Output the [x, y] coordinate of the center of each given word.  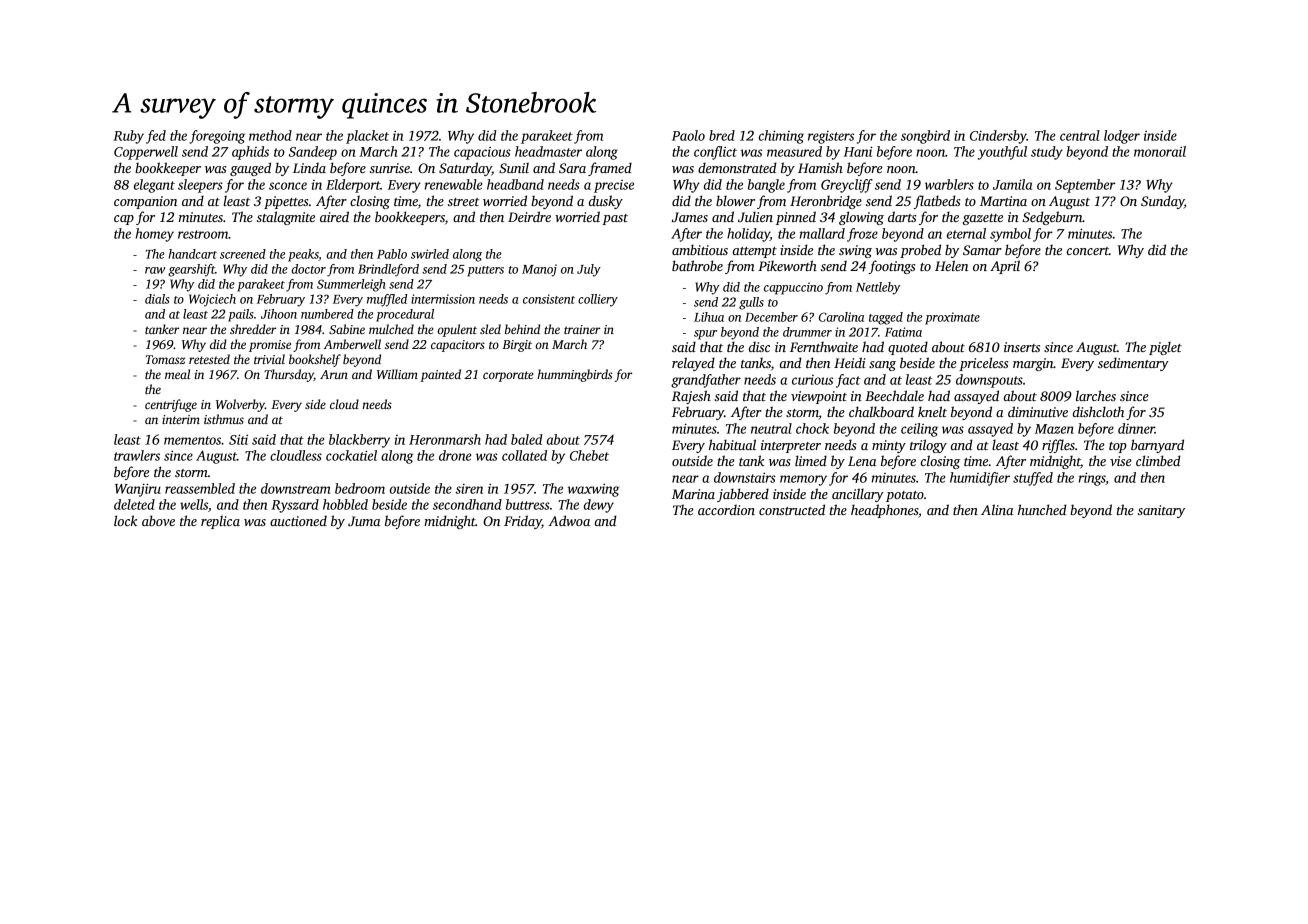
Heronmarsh [445, 439]
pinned [796, 218]
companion [145, 202]
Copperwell [146, 153]
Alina [997, 509]
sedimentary [1133, 364]
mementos [192, 440]
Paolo [688, 135]
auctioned [298, 520]
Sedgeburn [1052, 218]
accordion [726, 509]
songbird [925, 137]
